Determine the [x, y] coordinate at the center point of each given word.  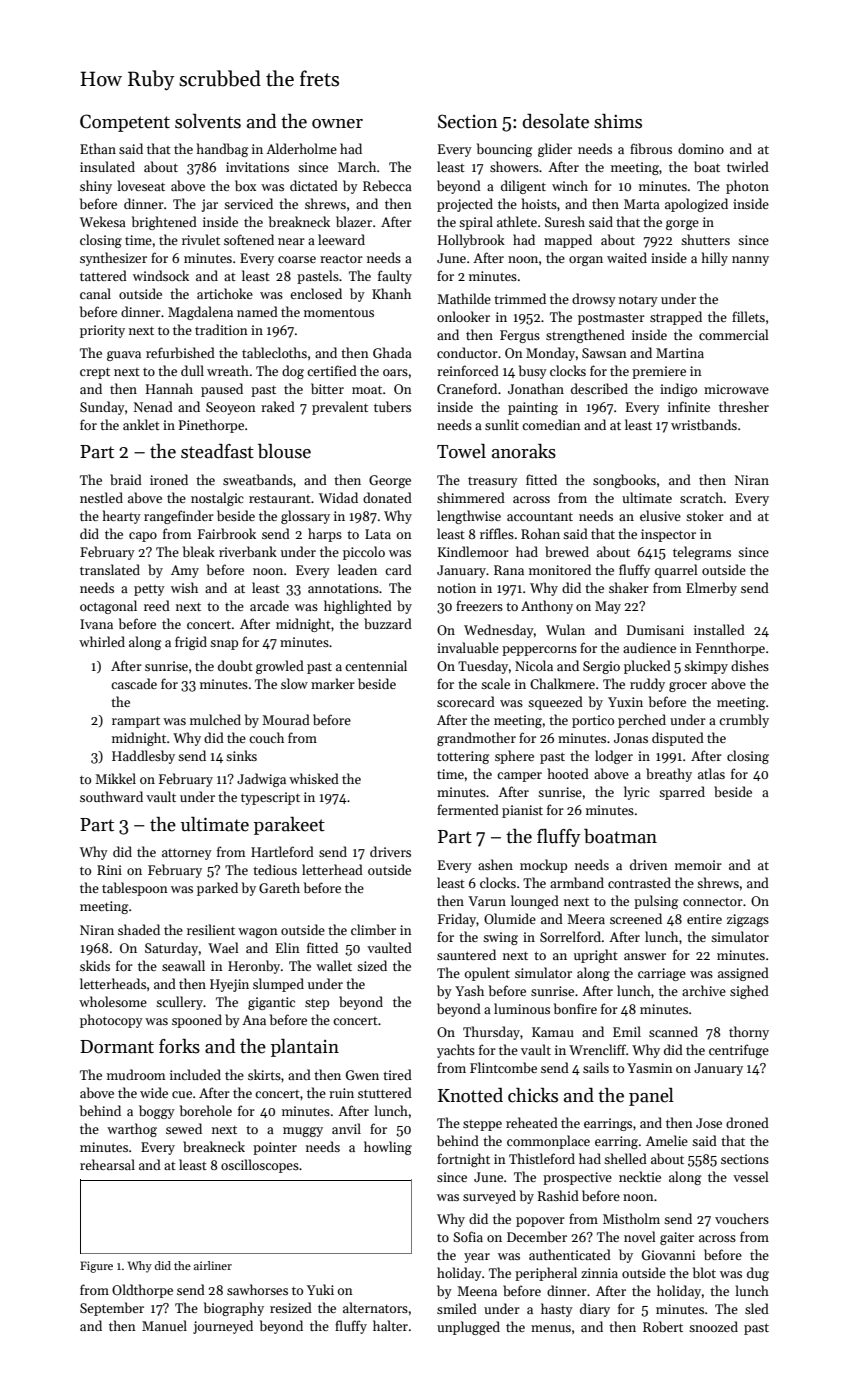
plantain [305, 1048]
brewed [567, 551]
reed [157, 605]
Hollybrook [471, 241]
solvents [208, 121]
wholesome [113, 1001]
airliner [213, 1265]
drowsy [594, 300]
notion [456, 588]
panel [651, 1097]
